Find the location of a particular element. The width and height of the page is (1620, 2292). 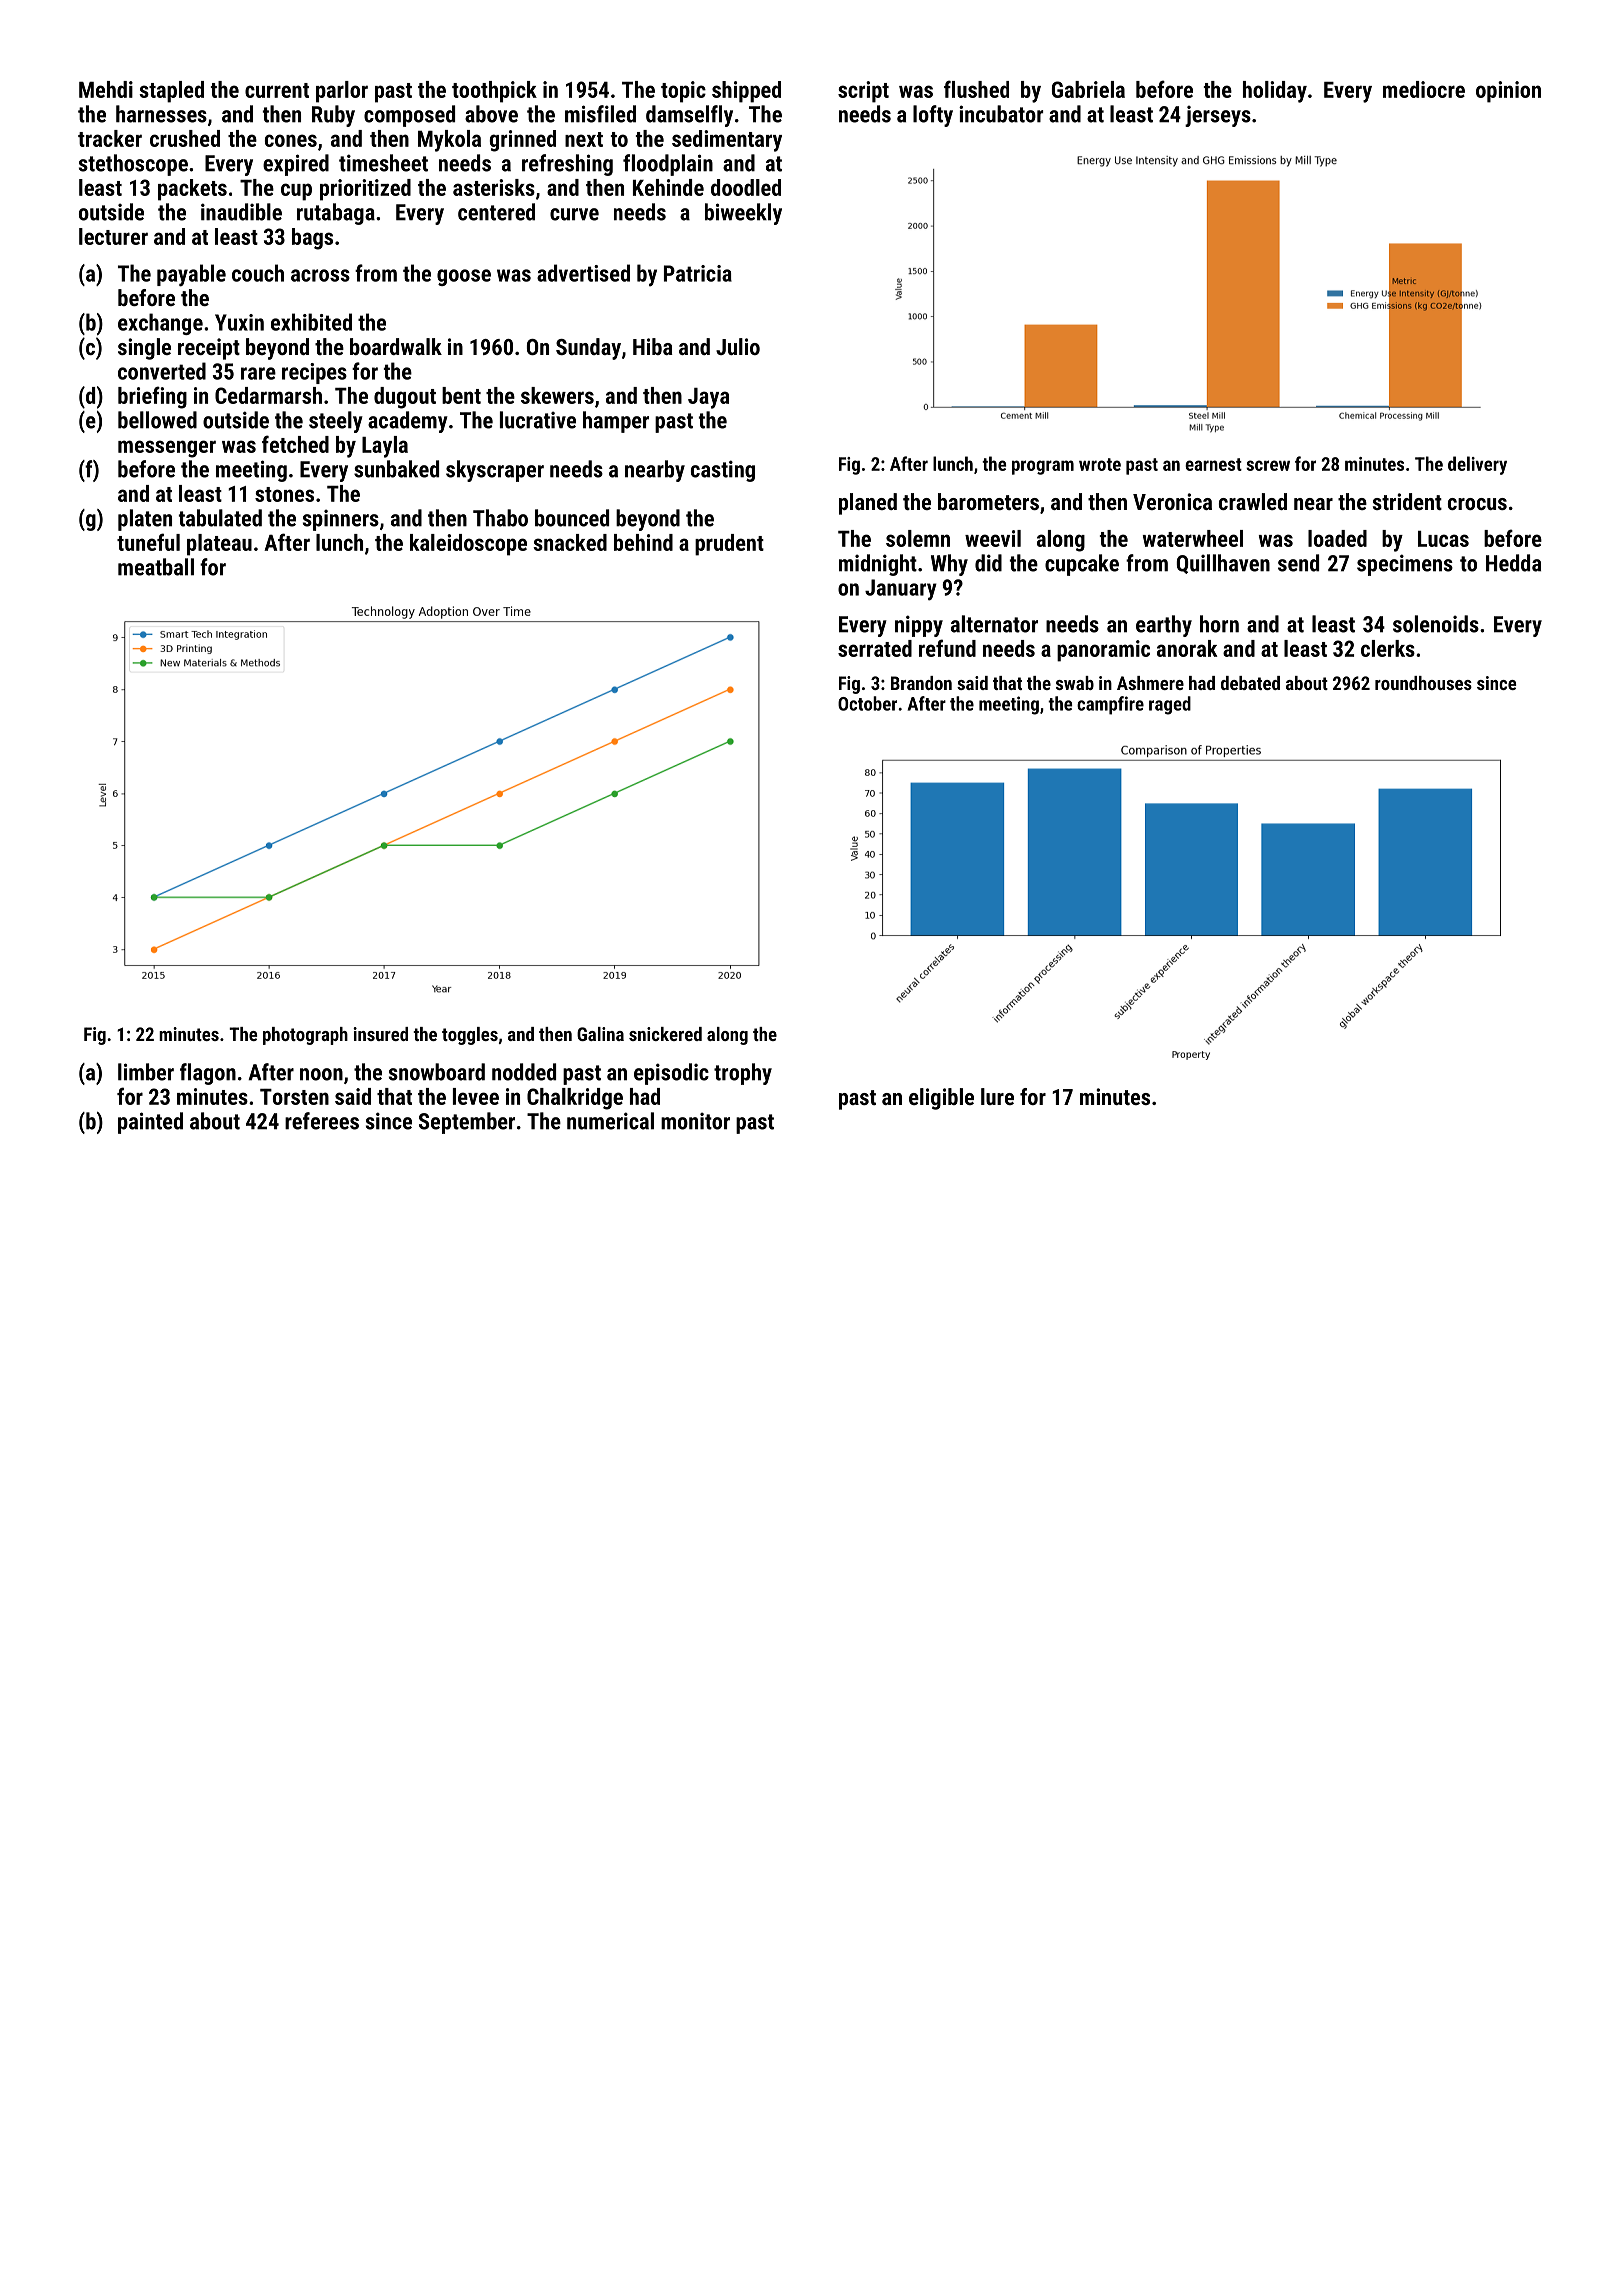

lure is located at coordinates (997, 1096).
